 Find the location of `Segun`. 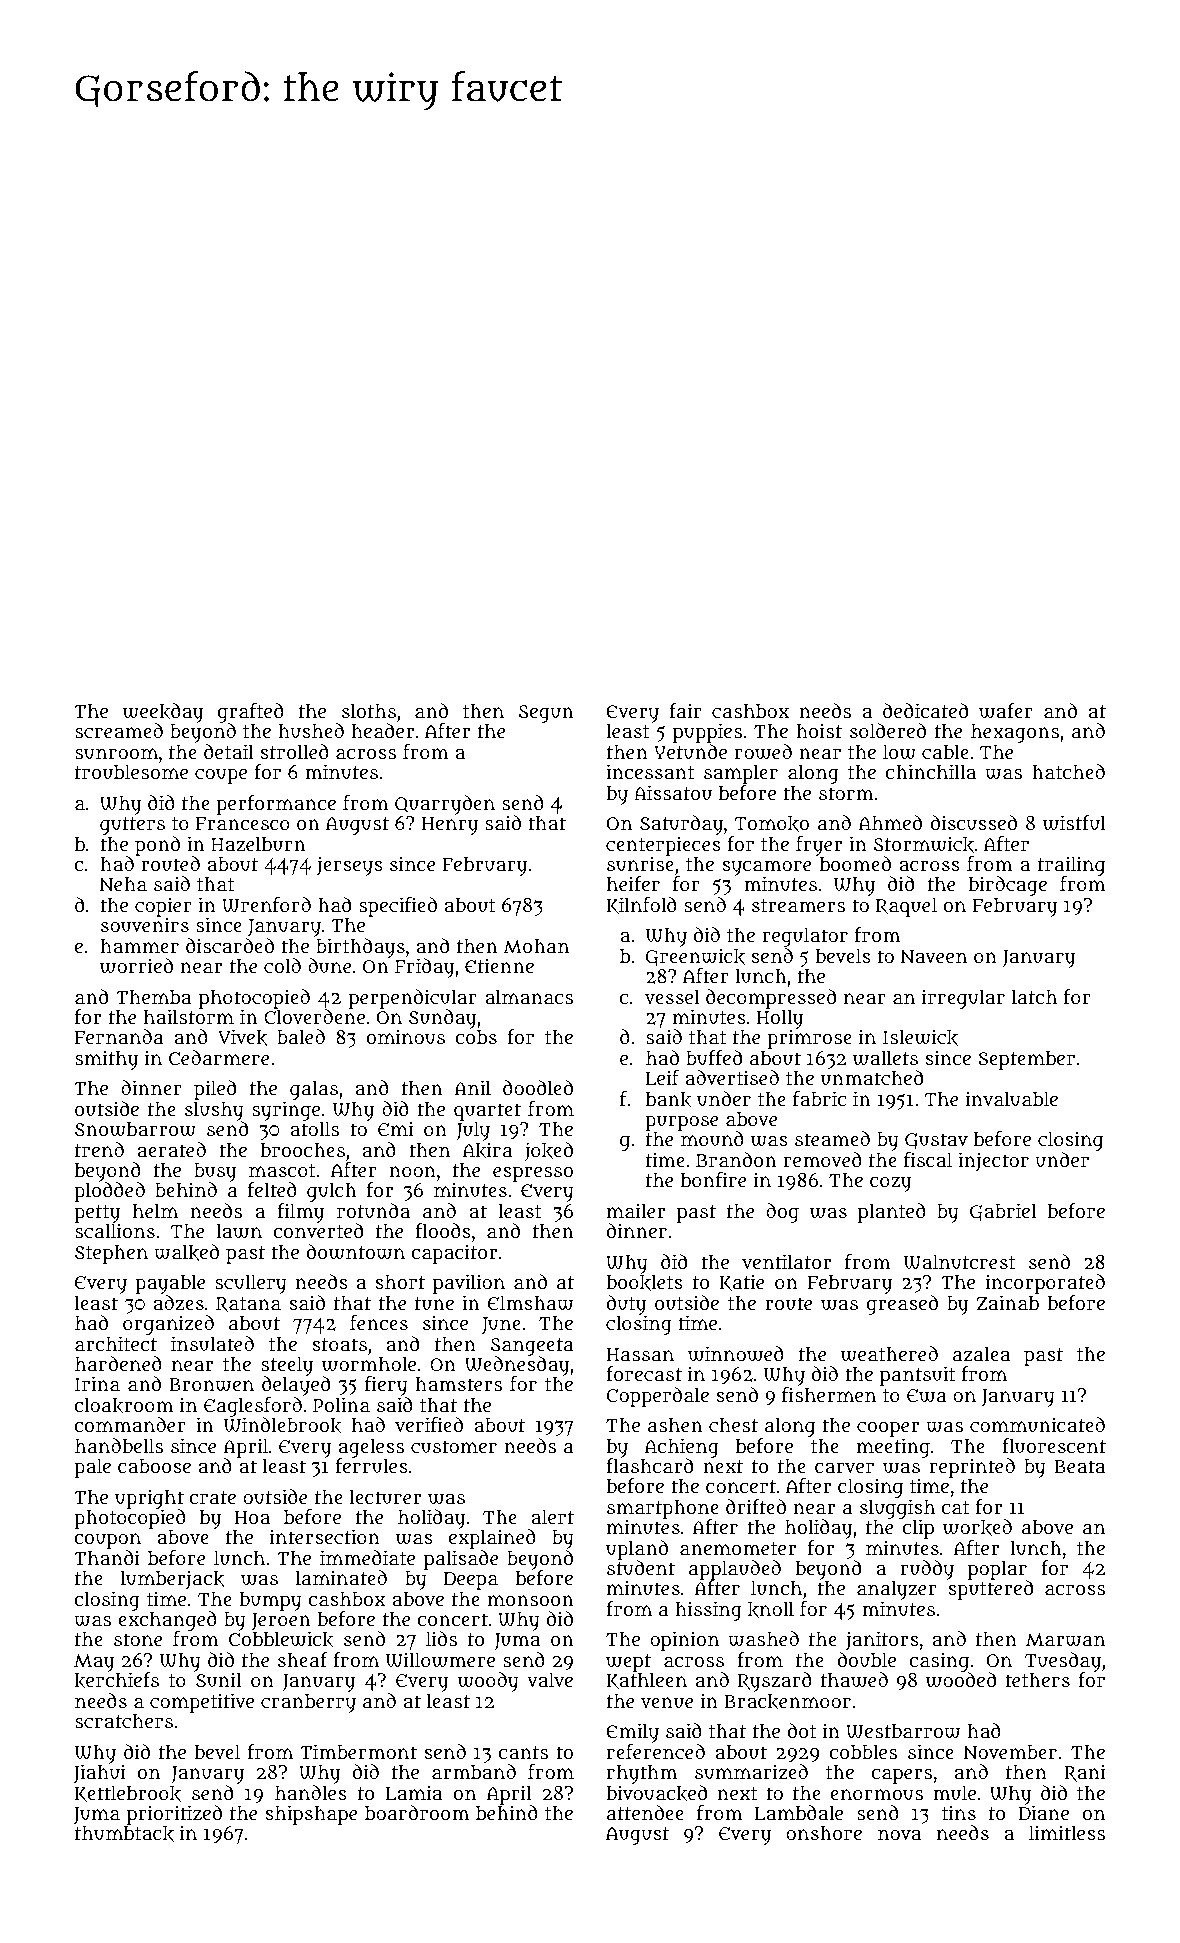

Segun is located at coordinates (546, 714).
